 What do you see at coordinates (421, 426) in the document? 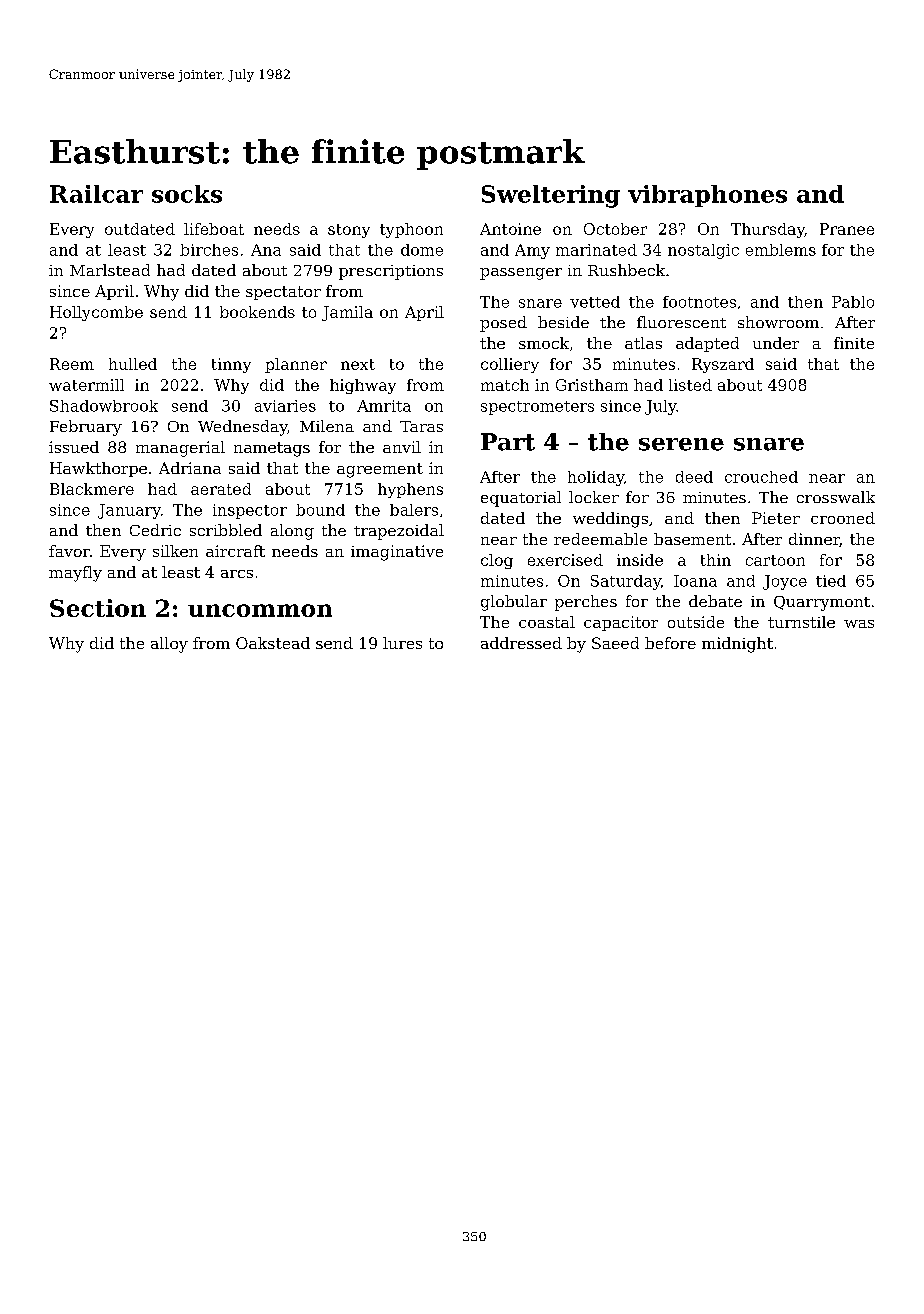
I see `Taras` at bounding box center [421, 426].
